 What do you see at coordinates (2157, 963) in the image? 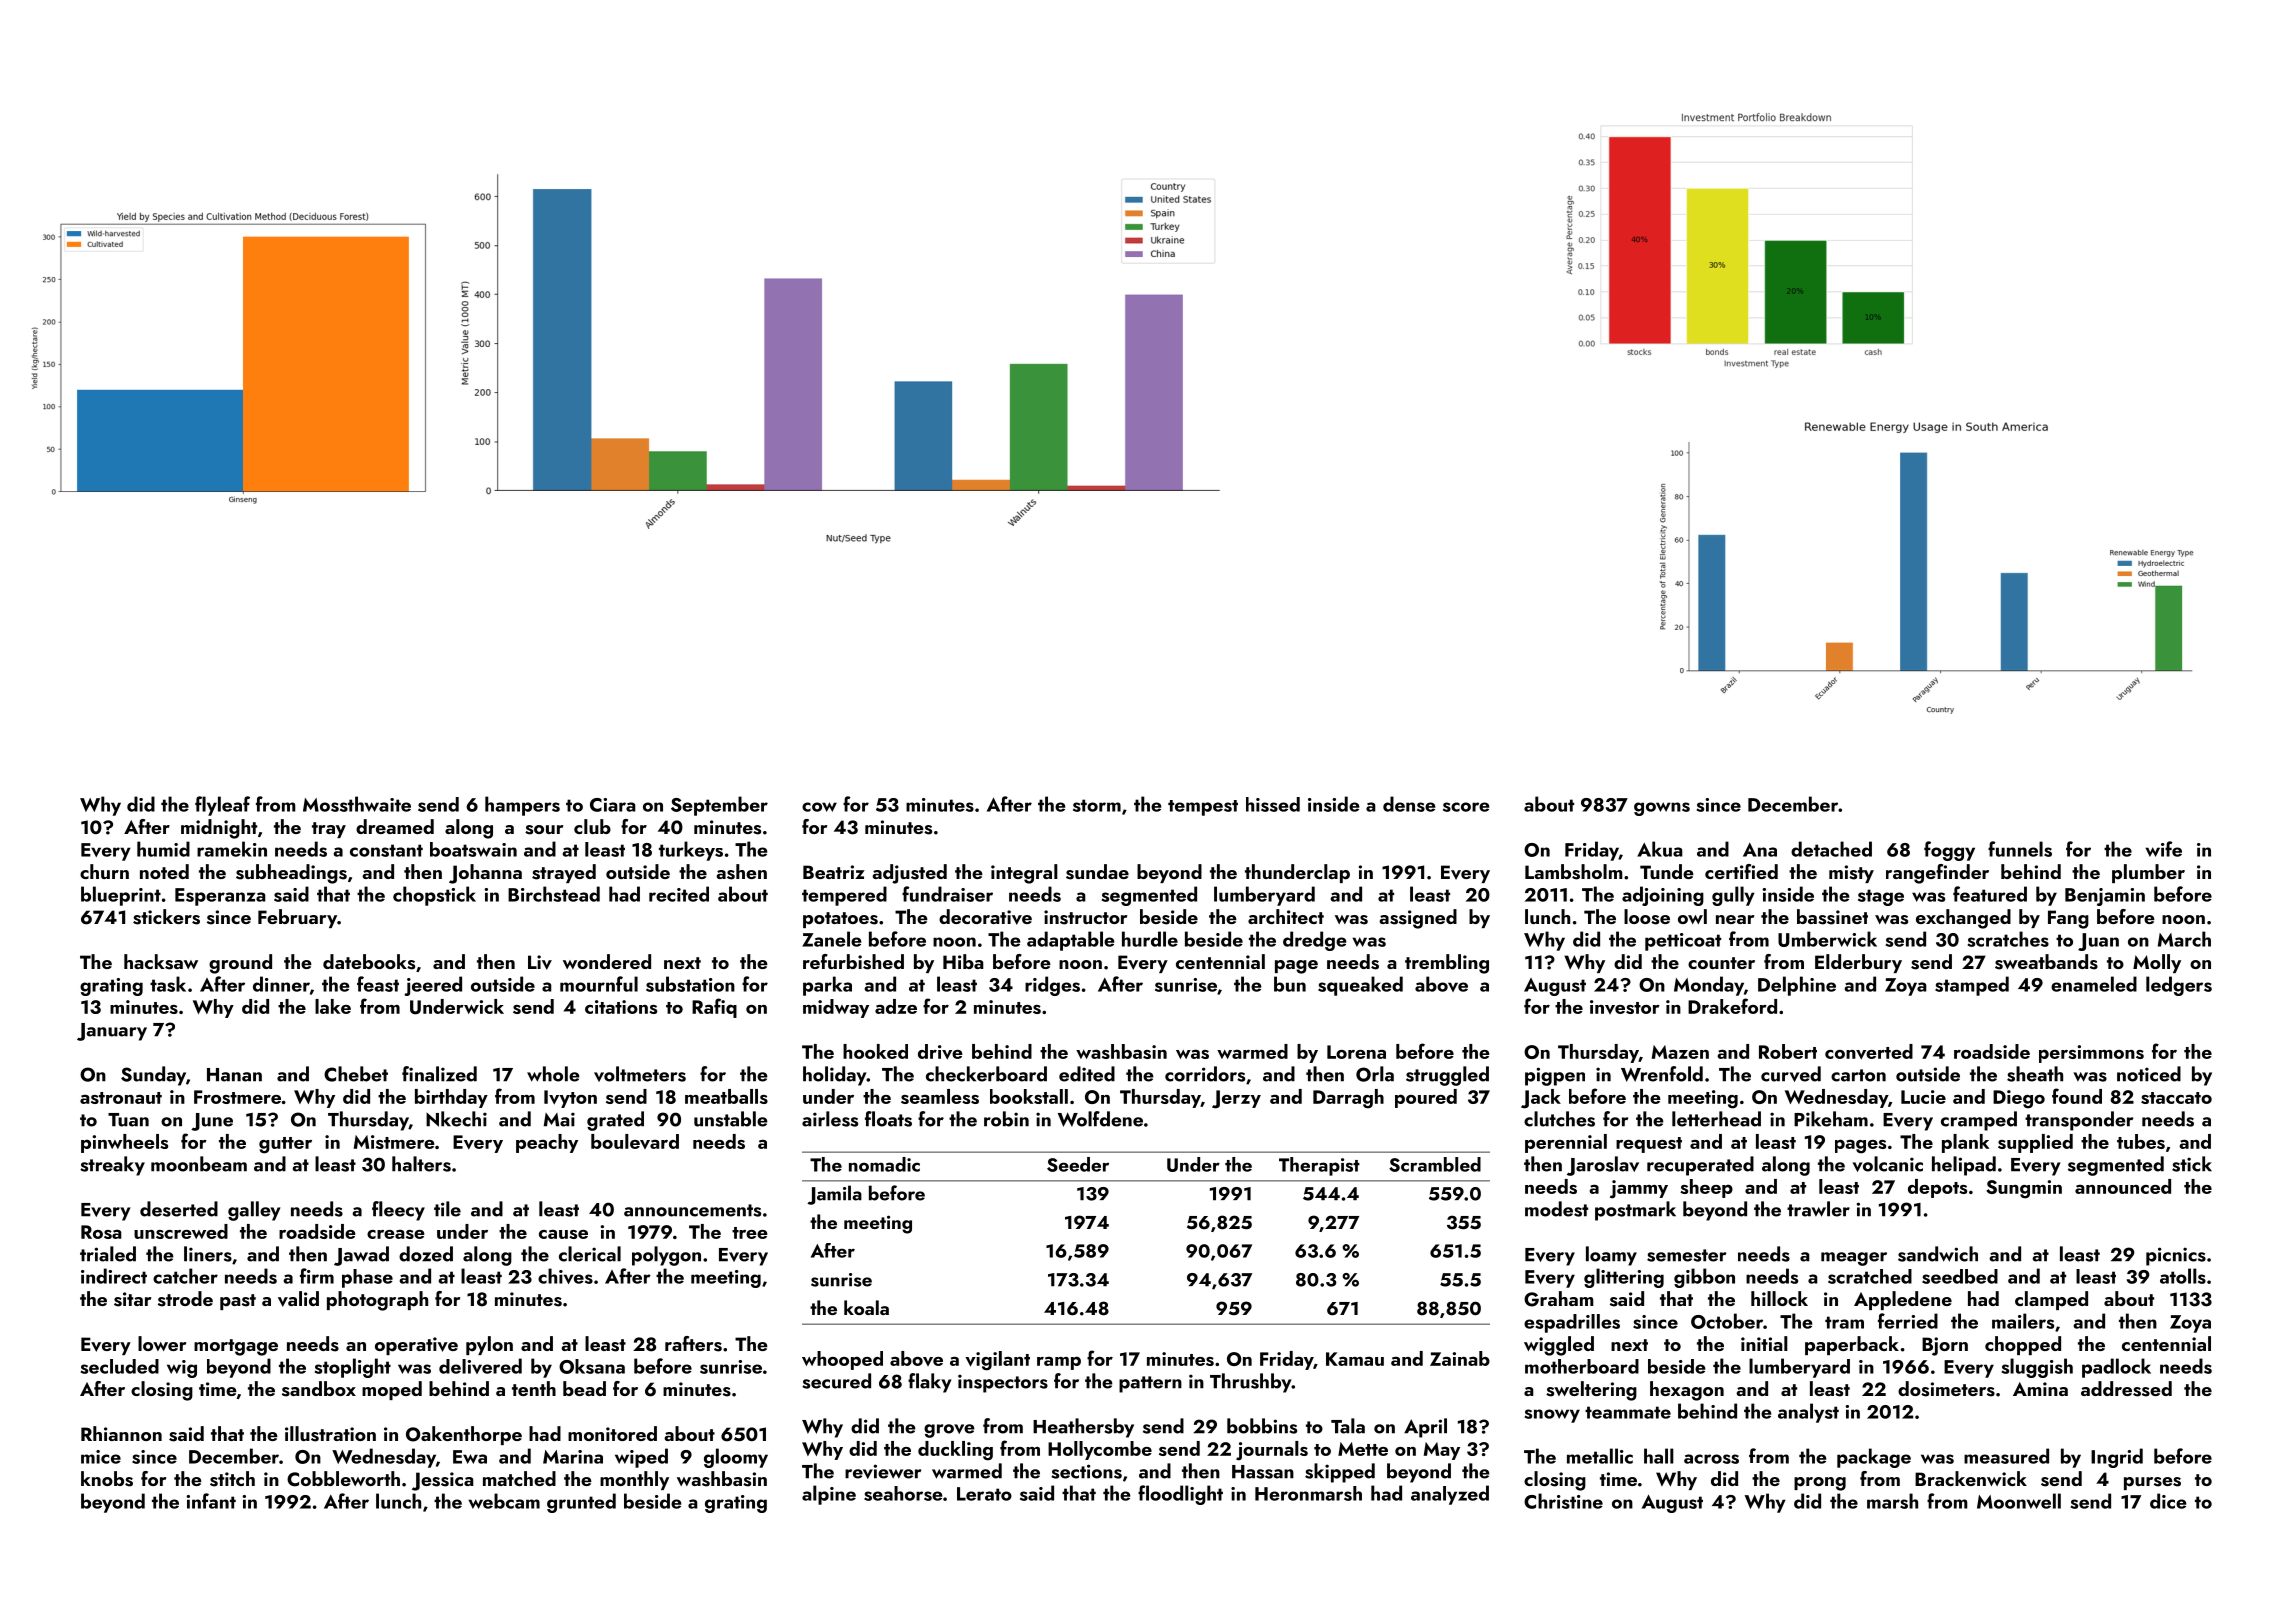
I see `Molly` at bounding box center [2157, 963].
